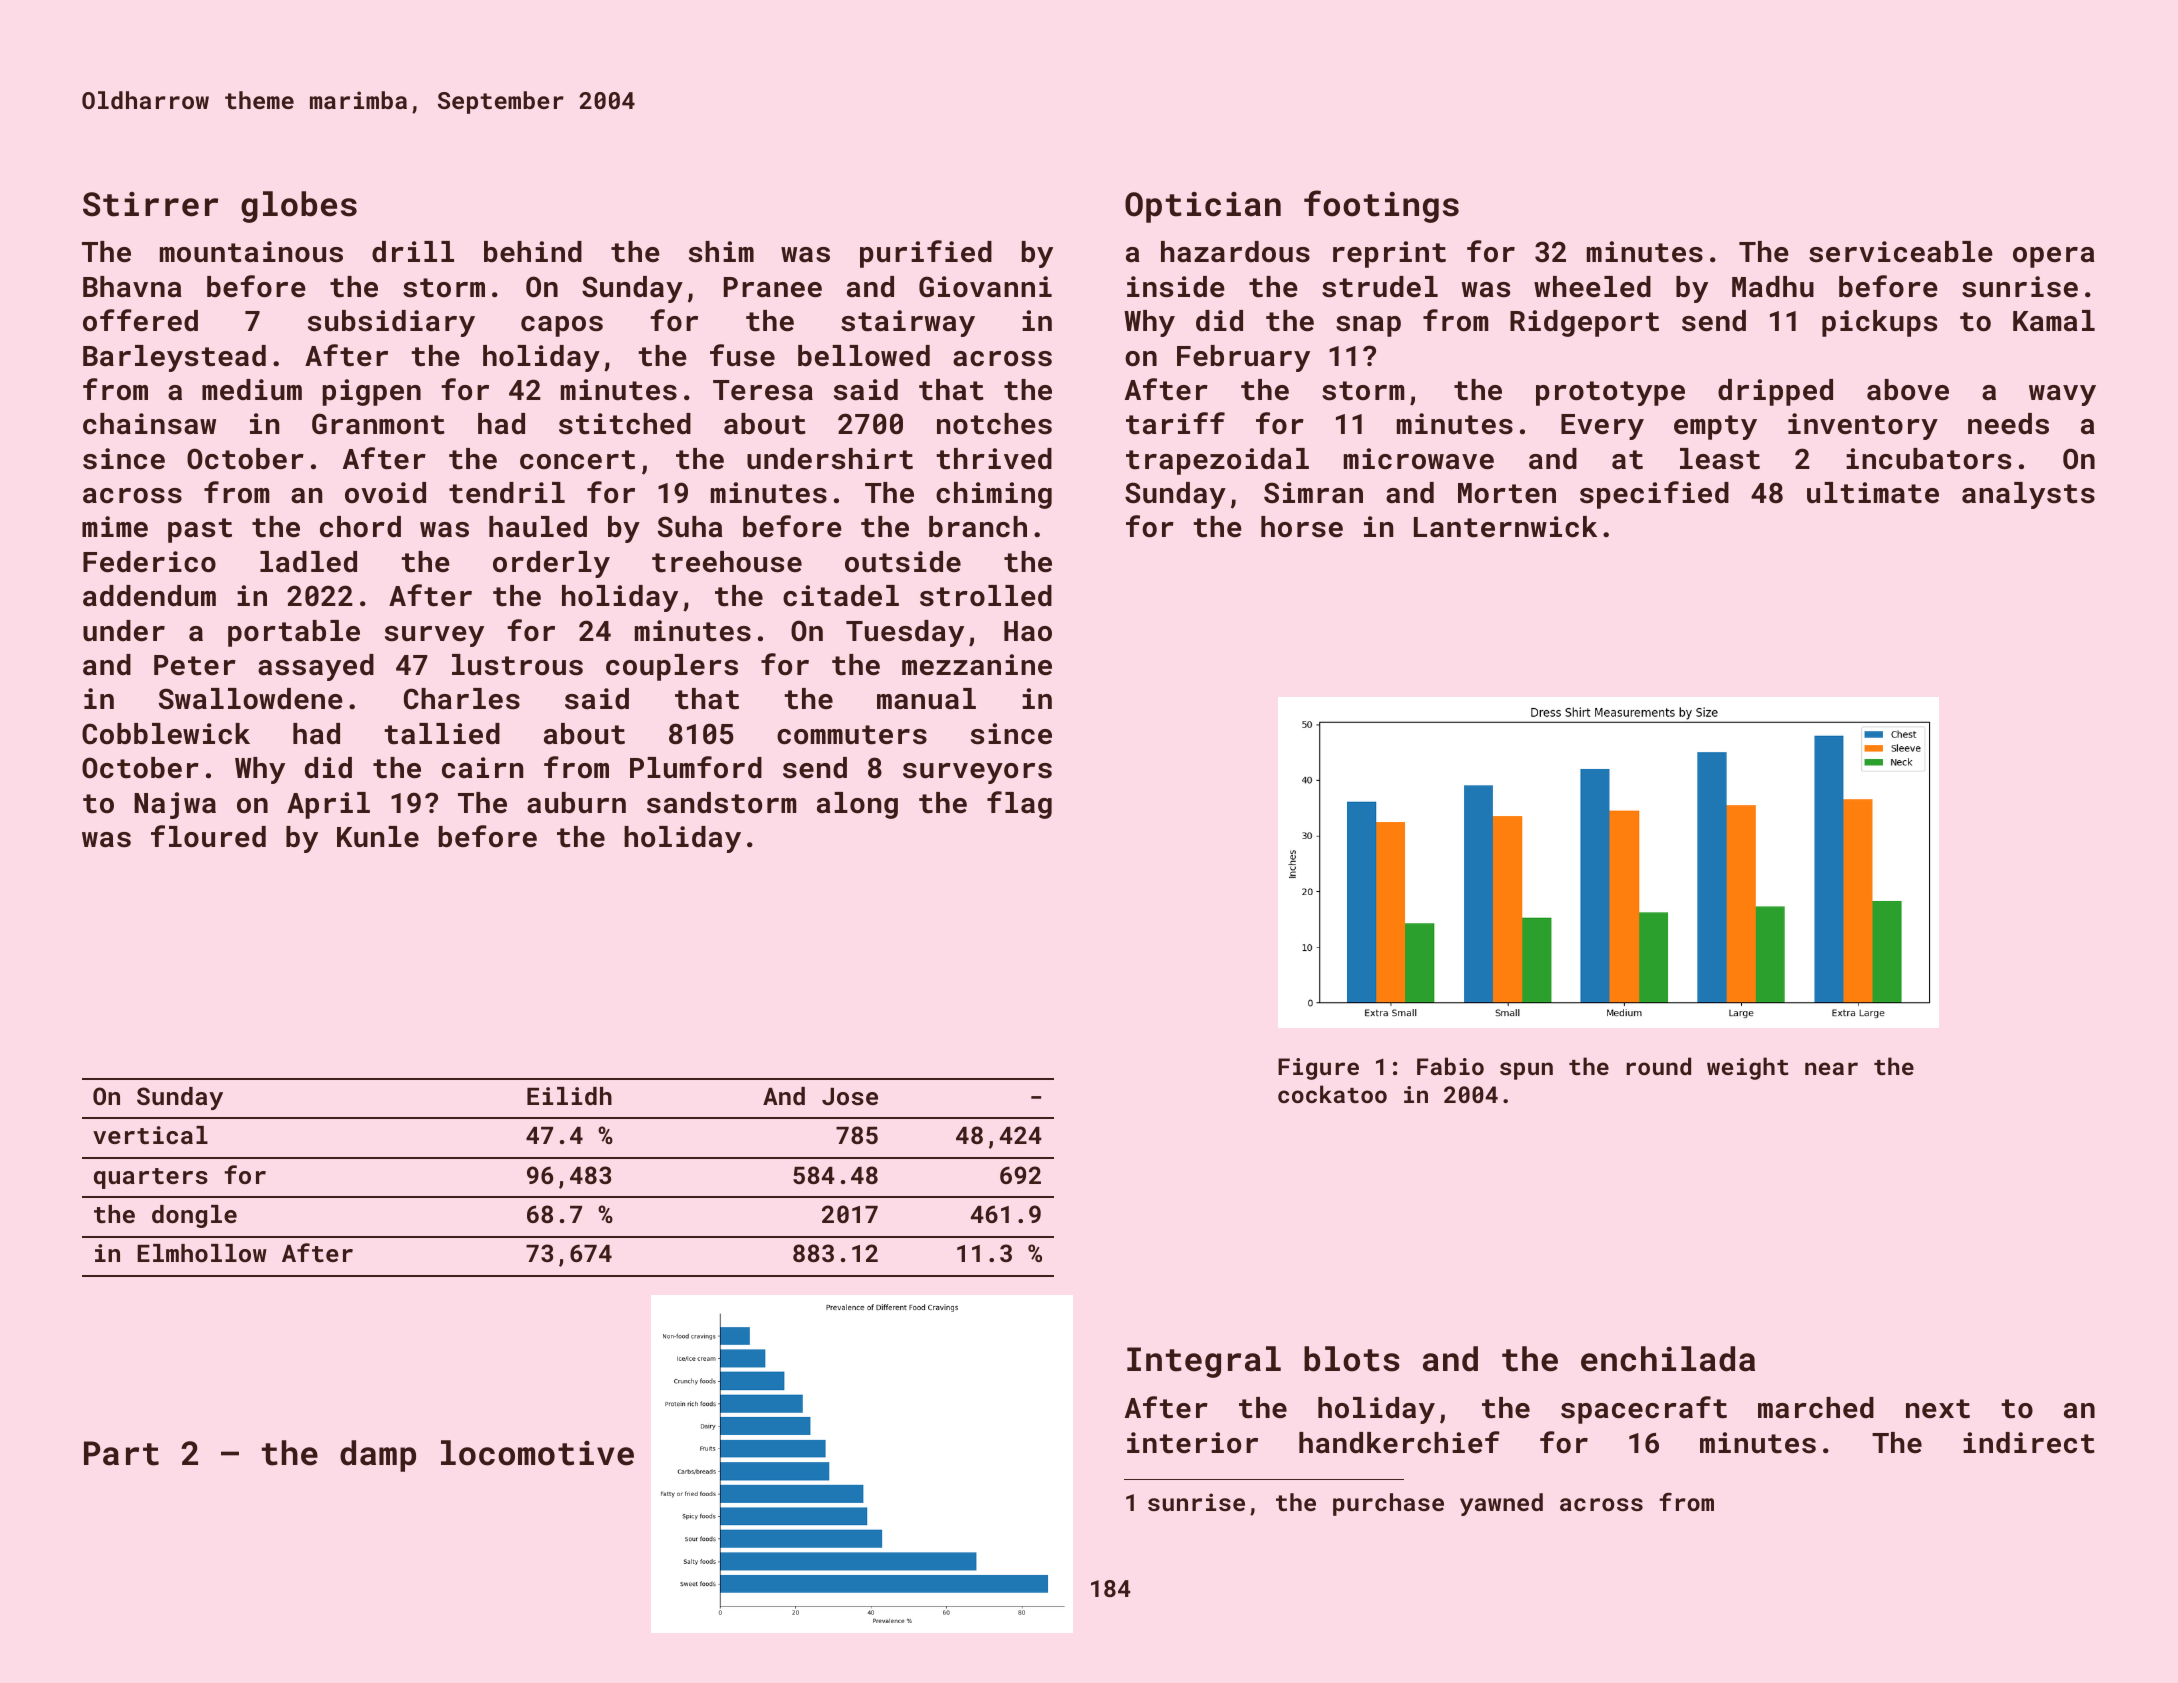 The height and width of the screenshot is (1683, 2178). I want to click on inside, so click(1176, 287).
